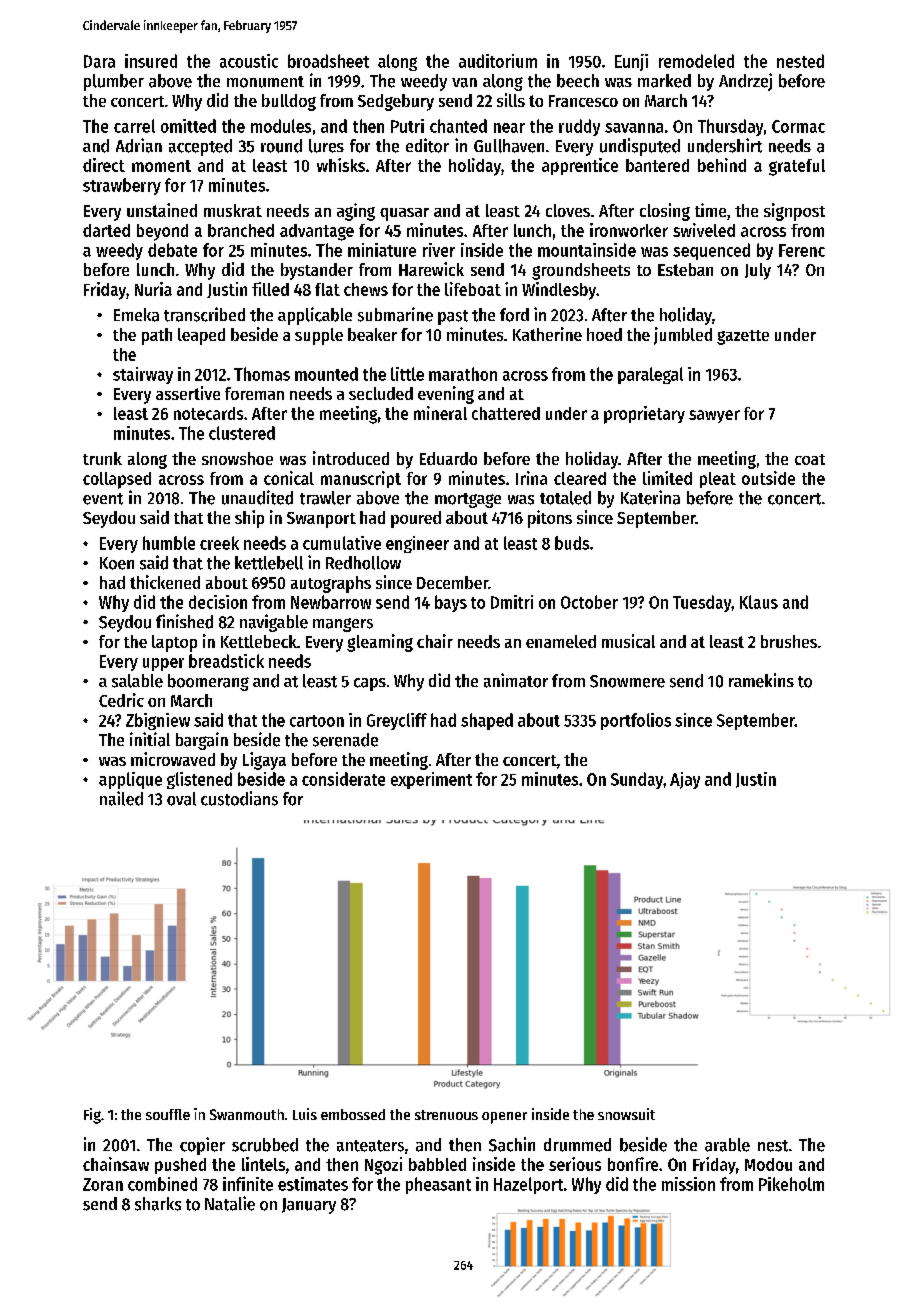  What do you see at coordinates (685, 780) in the screenshot?
I see `Ajay` at bounding box center [685, 780].
